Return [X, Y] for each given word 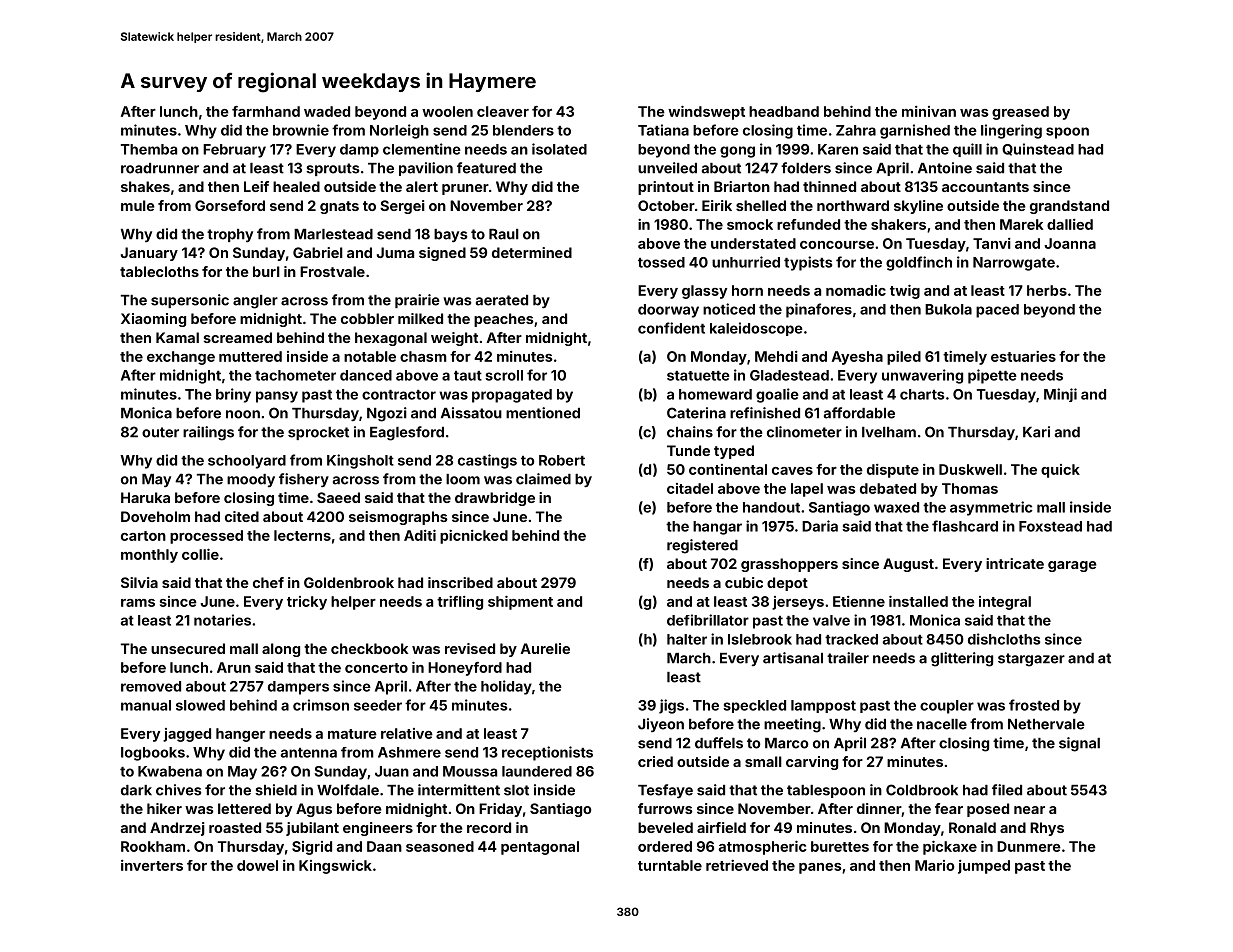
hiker [164, 808]
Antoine [945, 168]
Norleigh [399, 131]
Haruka [145, 497]
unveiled [667, 168]
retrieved [737, 865]
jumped [984, 867]
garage [1072, 566]
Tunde [688, 450]
